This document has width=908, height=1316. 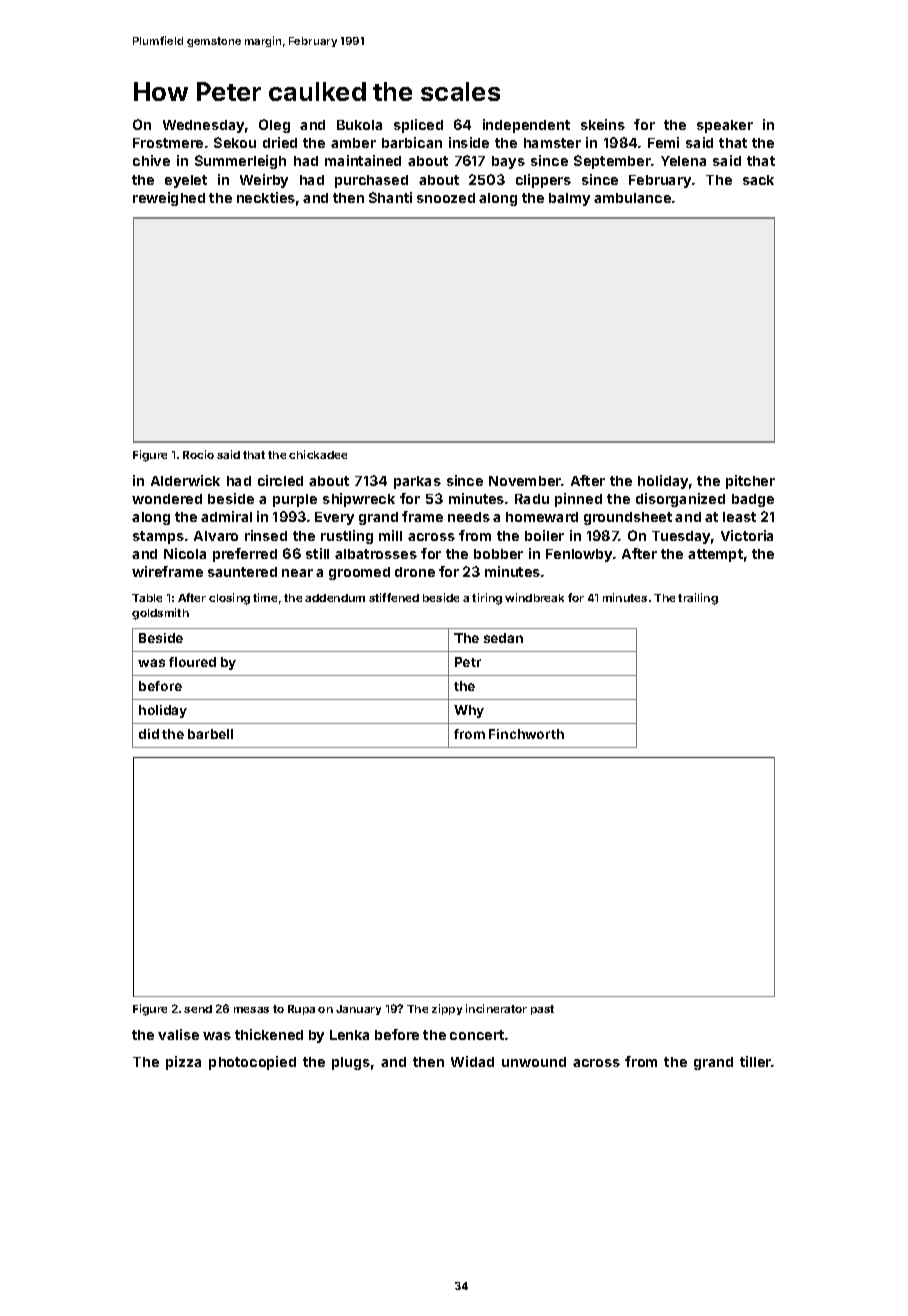 What do you see at coordinates (526, 734) in the document?
I see `Finchworth` at bounding box center [526, 734].
